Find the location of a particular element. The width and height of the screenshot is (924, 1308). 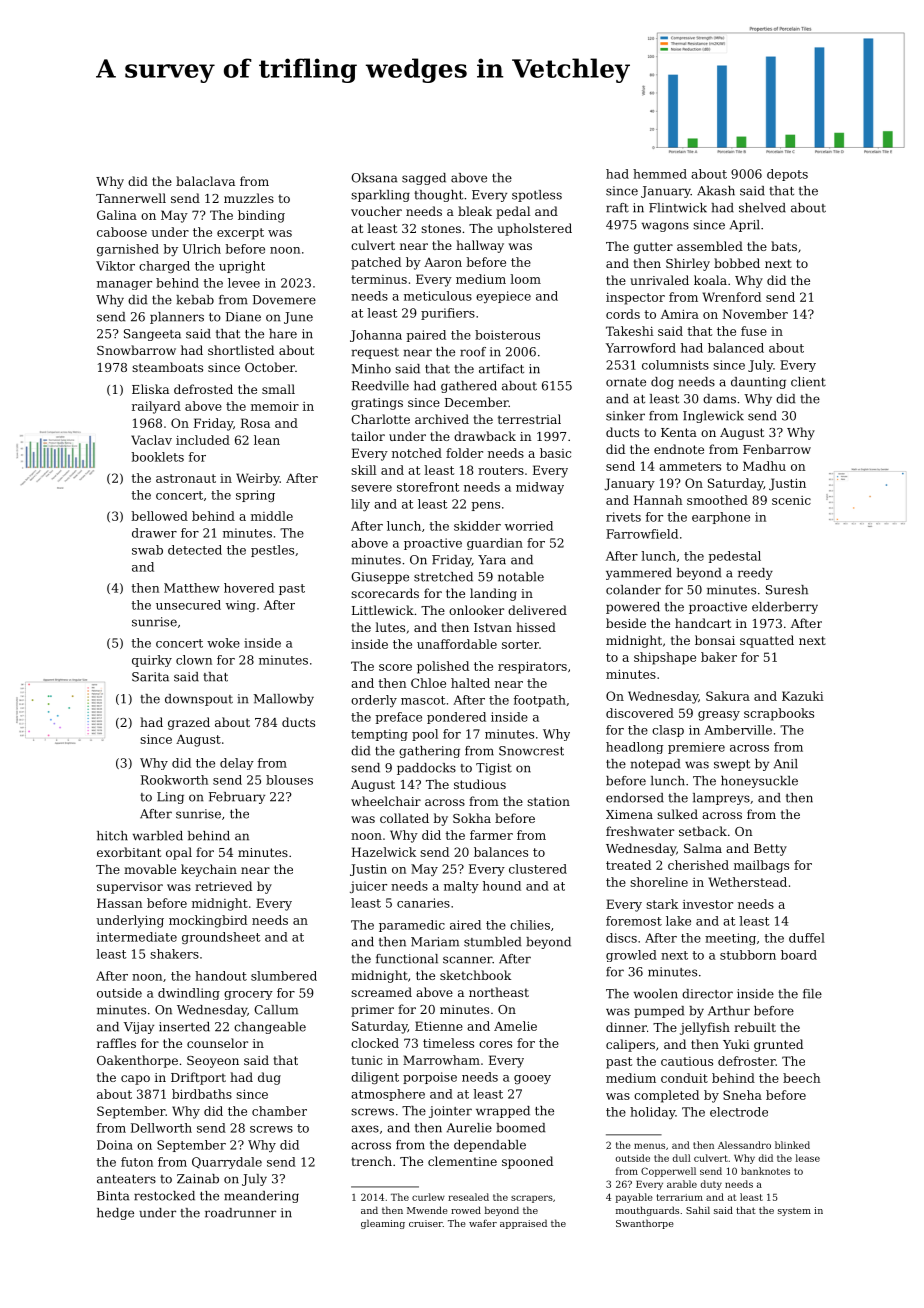

Hassan is located at coordinates (120, 903).
